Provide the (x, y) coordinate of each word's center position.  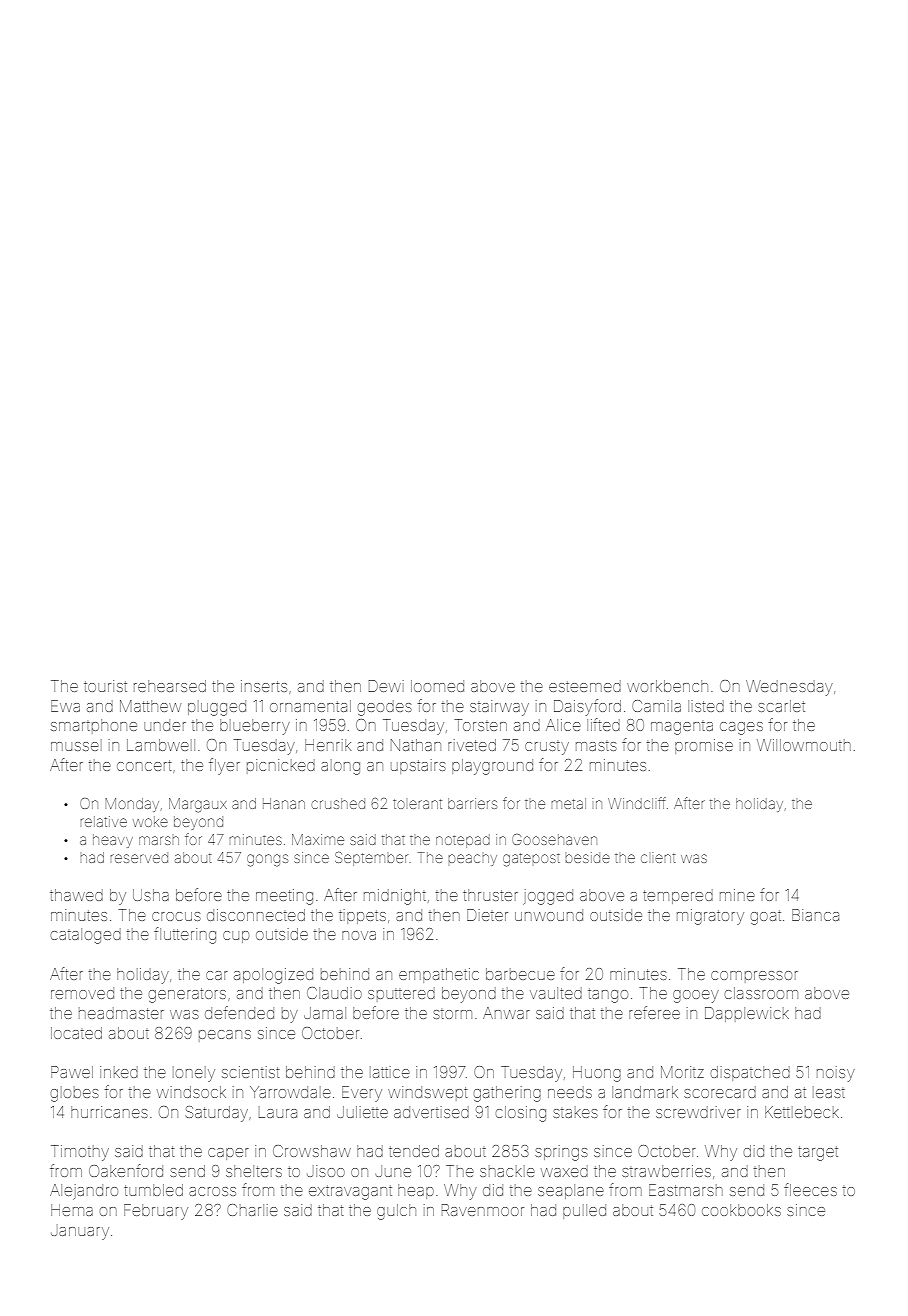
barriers (472, 803)
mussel (76, 745)
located (76, 1033)
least (829, 1092)
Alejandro (84, 1192)
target (818, 1153)
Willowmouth (804, 745)
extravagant (350, 1192)
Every (362, 1094)
